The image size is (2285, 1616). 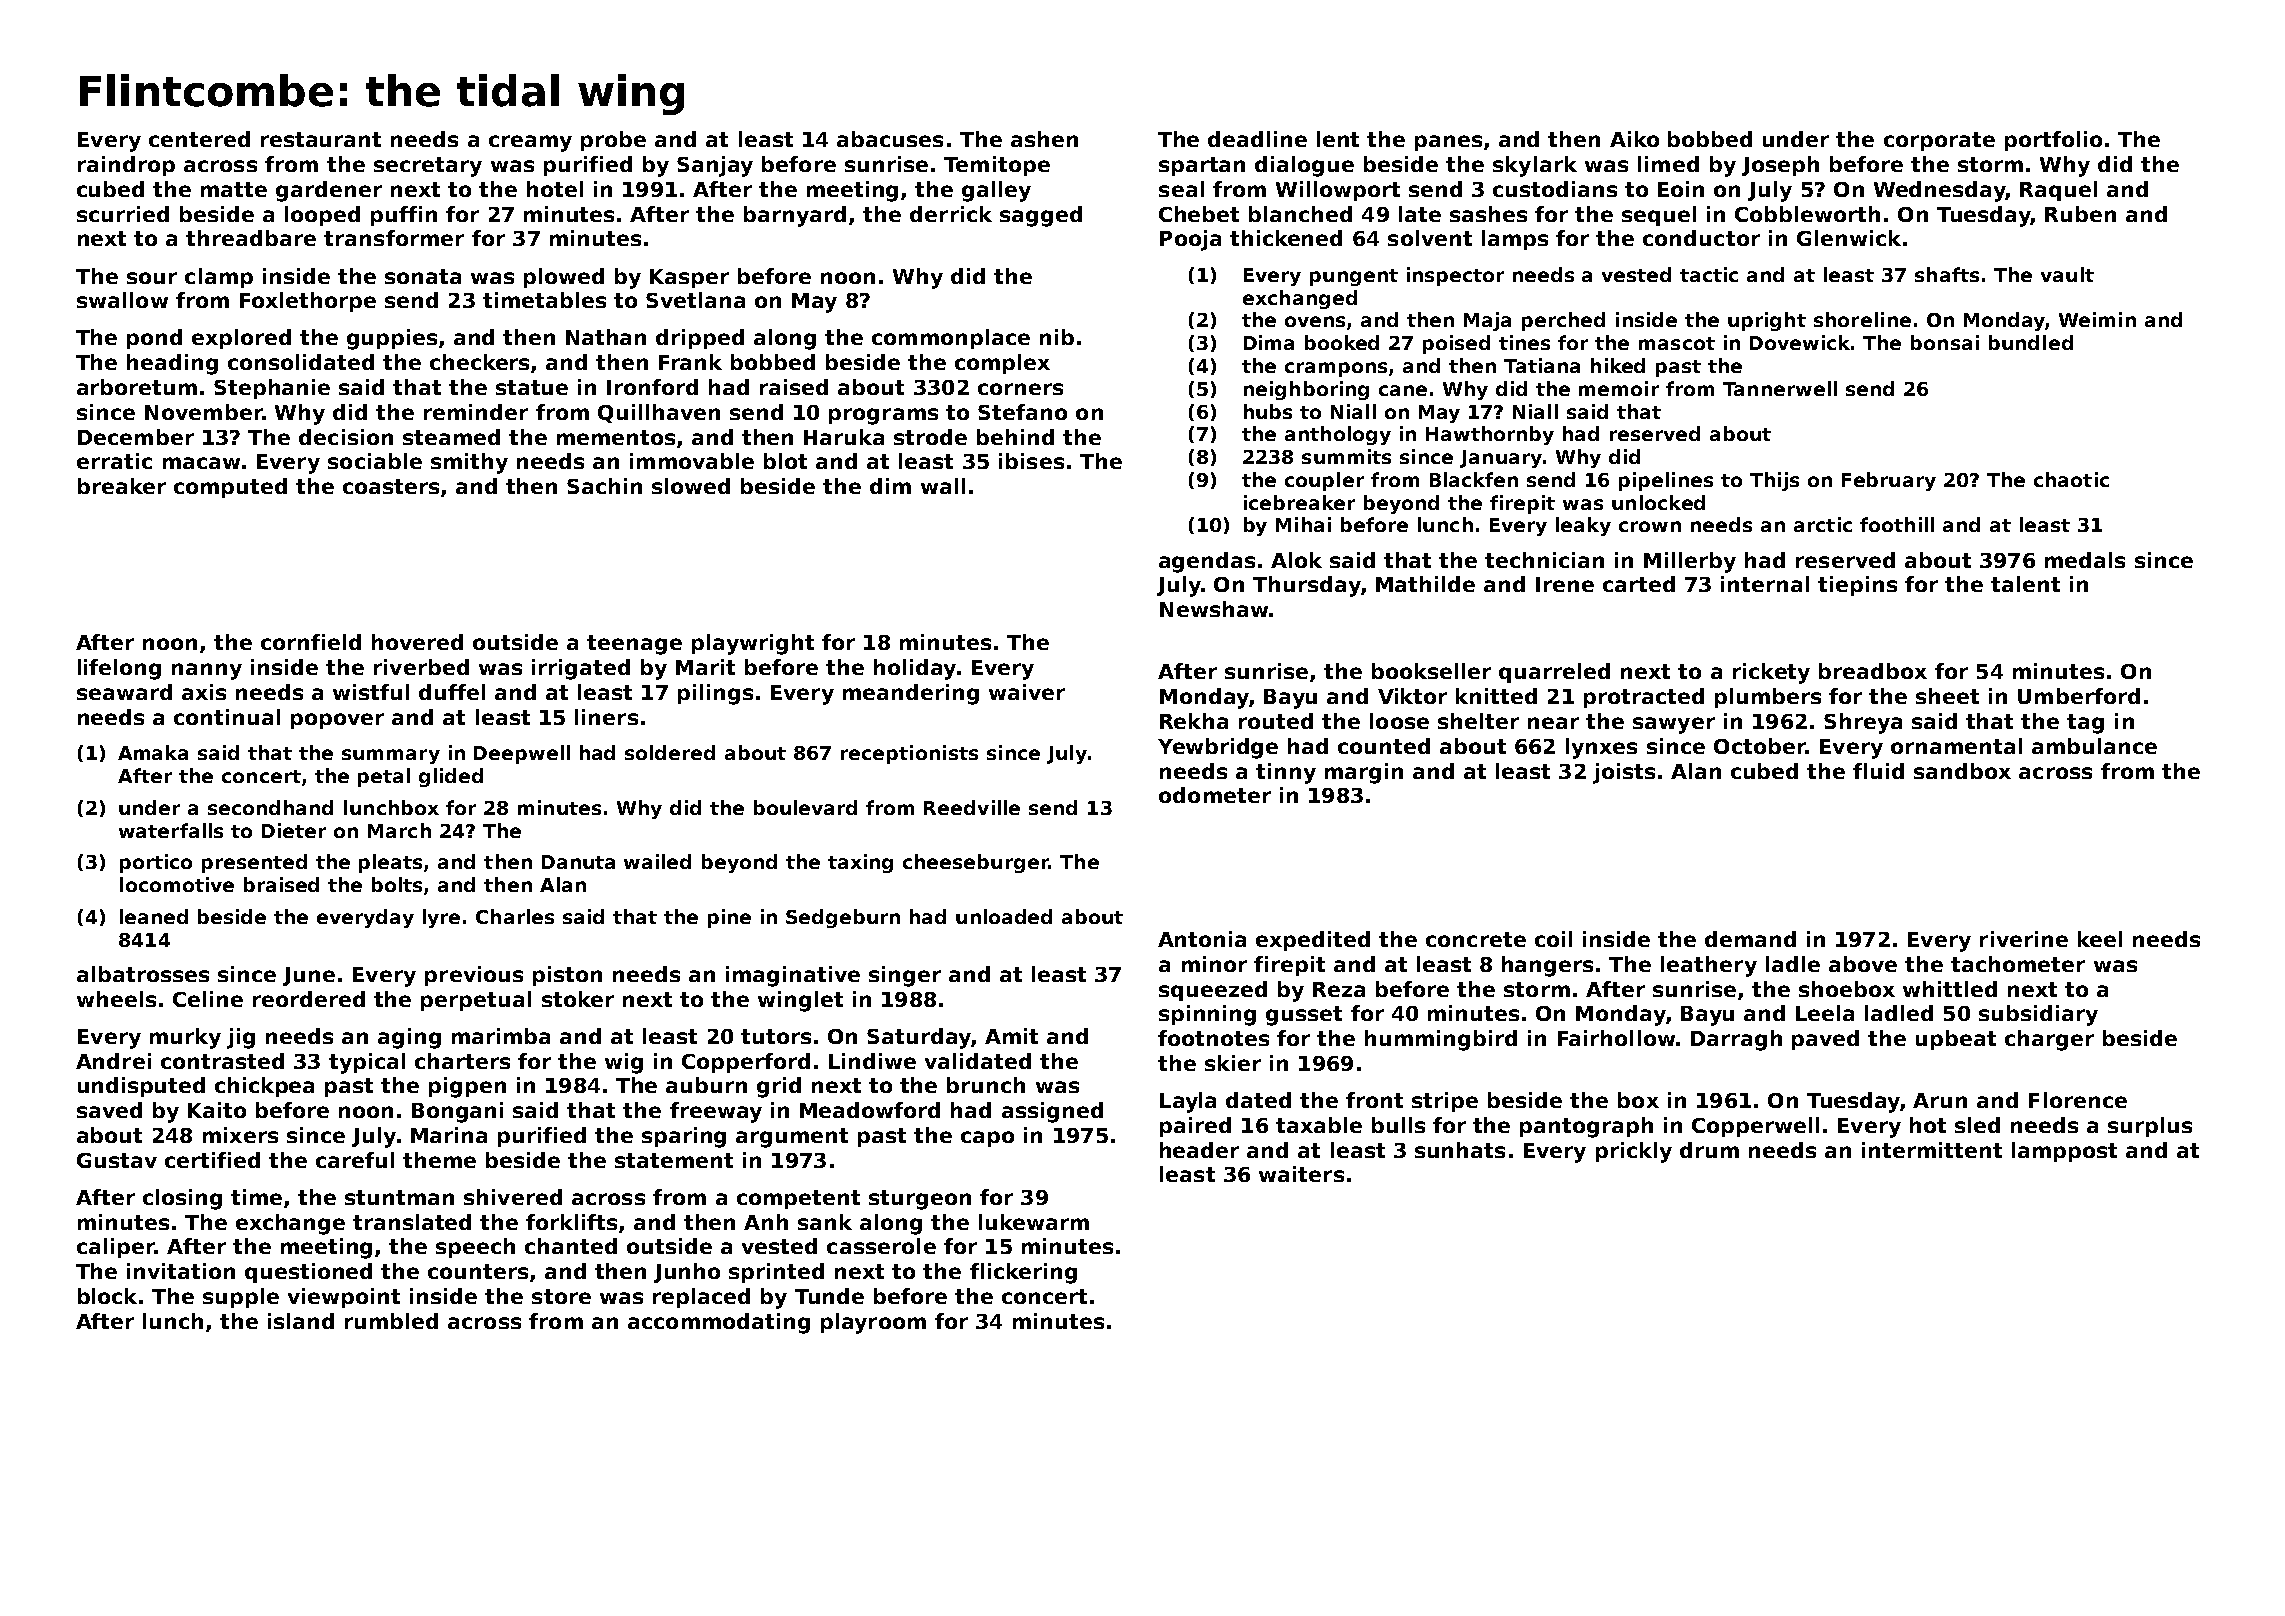 What do you see at coordinates (417, 642) in the document?
I see `hovered` at bounding box center [417, 642].
